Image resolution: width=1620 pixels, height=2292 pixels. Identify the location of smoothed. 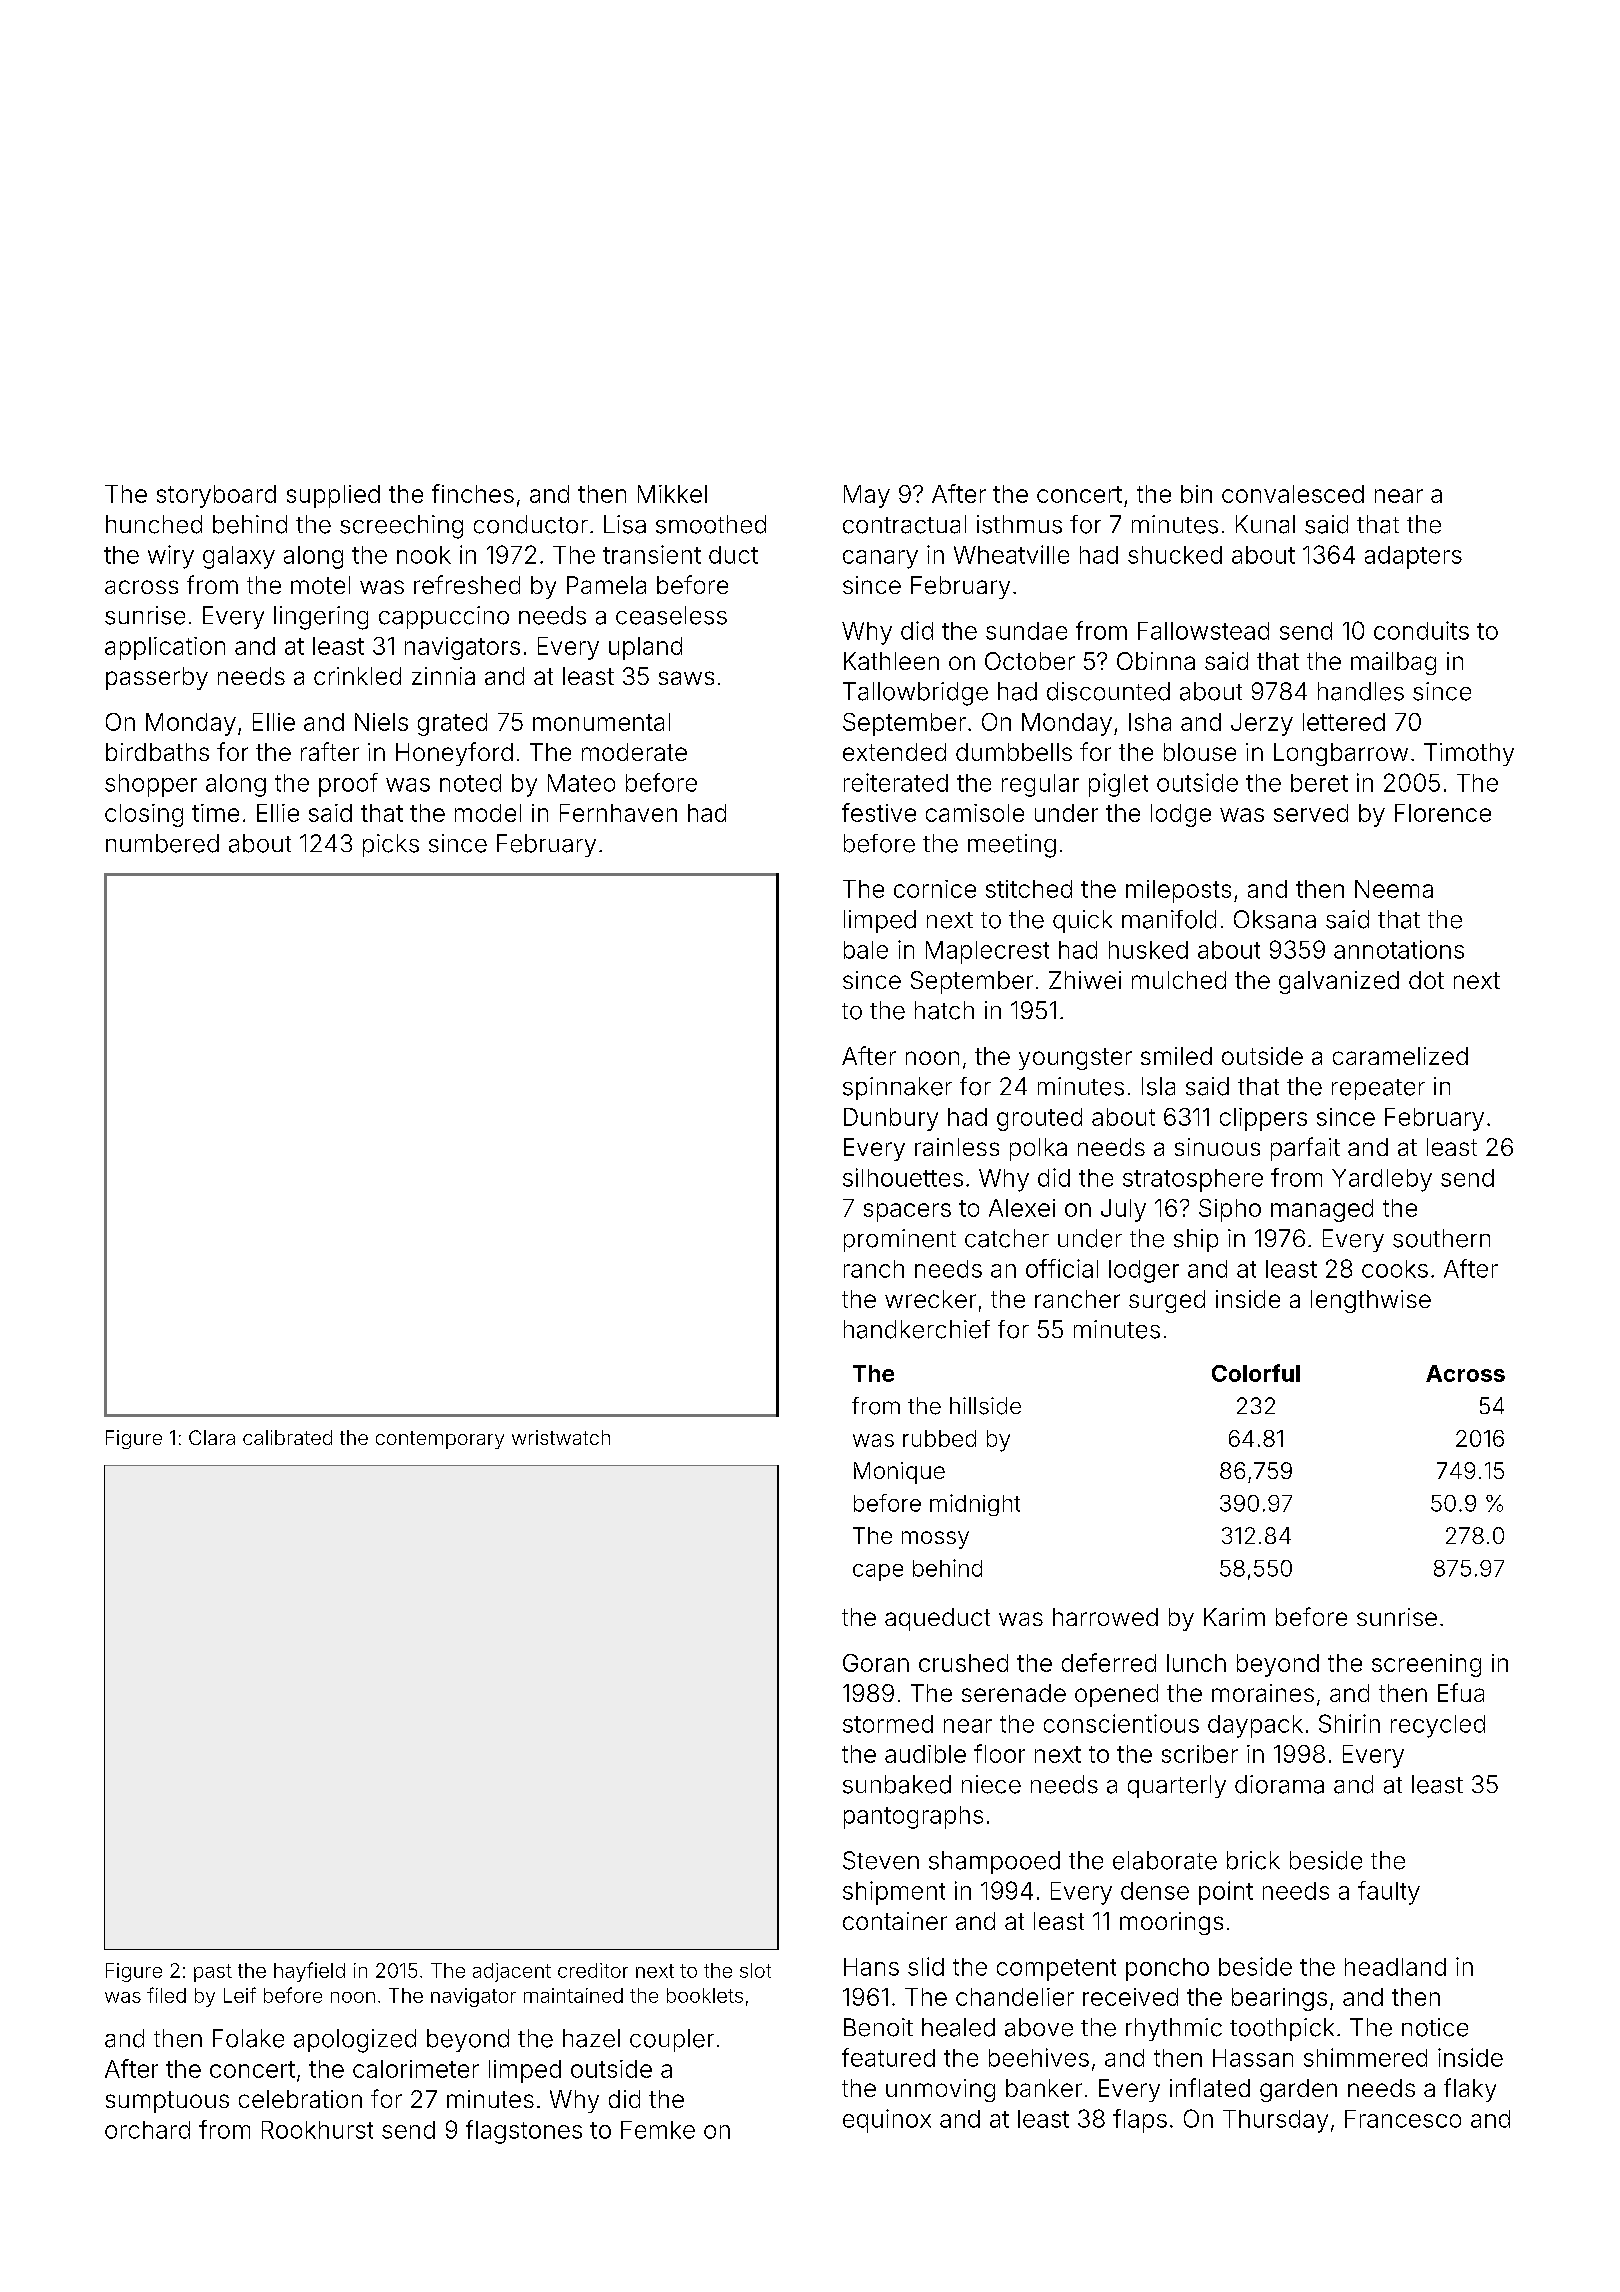
(711, 524).
